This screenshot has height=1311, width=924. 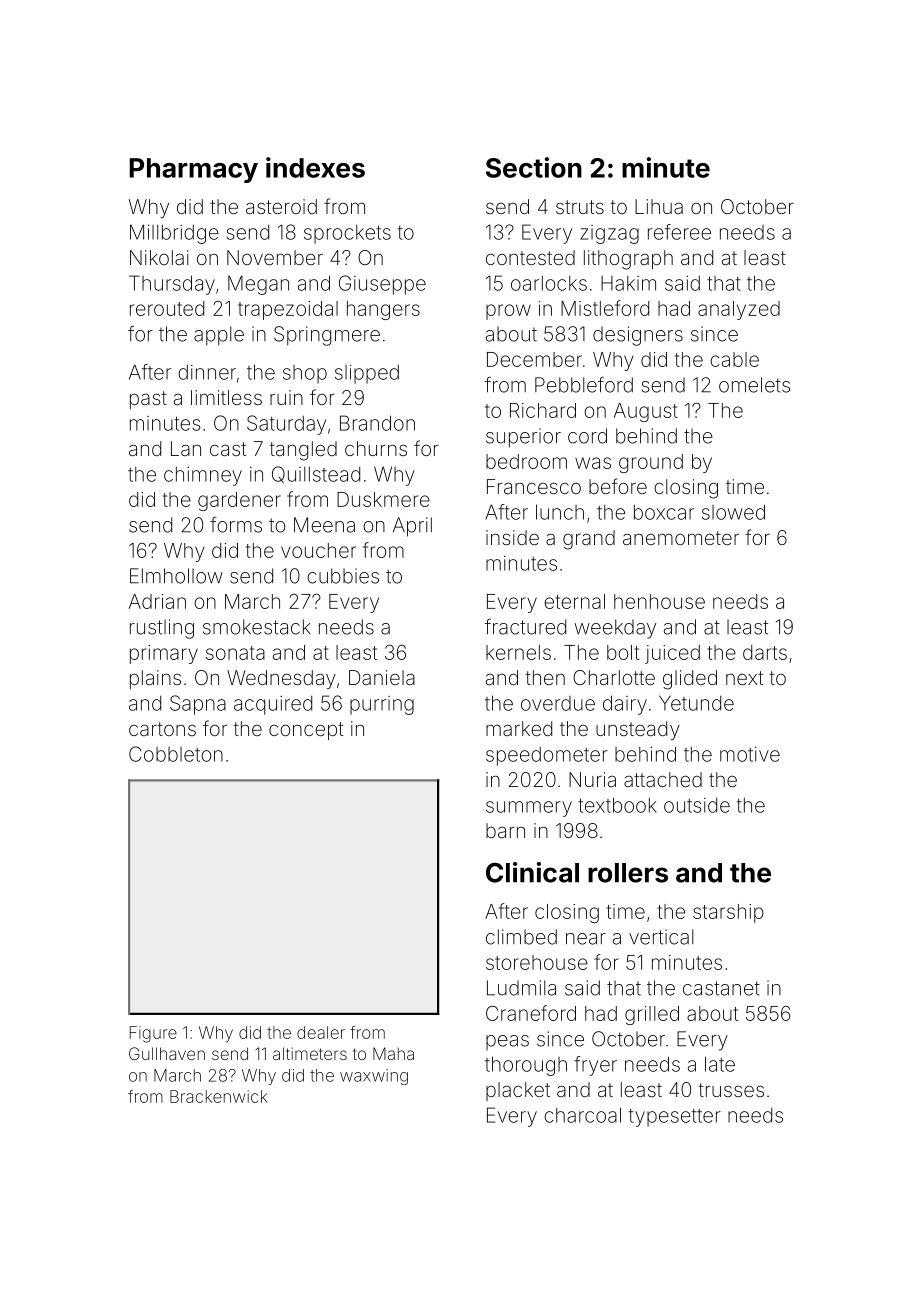 I want to click on glided, so click(x=690, y=680).
